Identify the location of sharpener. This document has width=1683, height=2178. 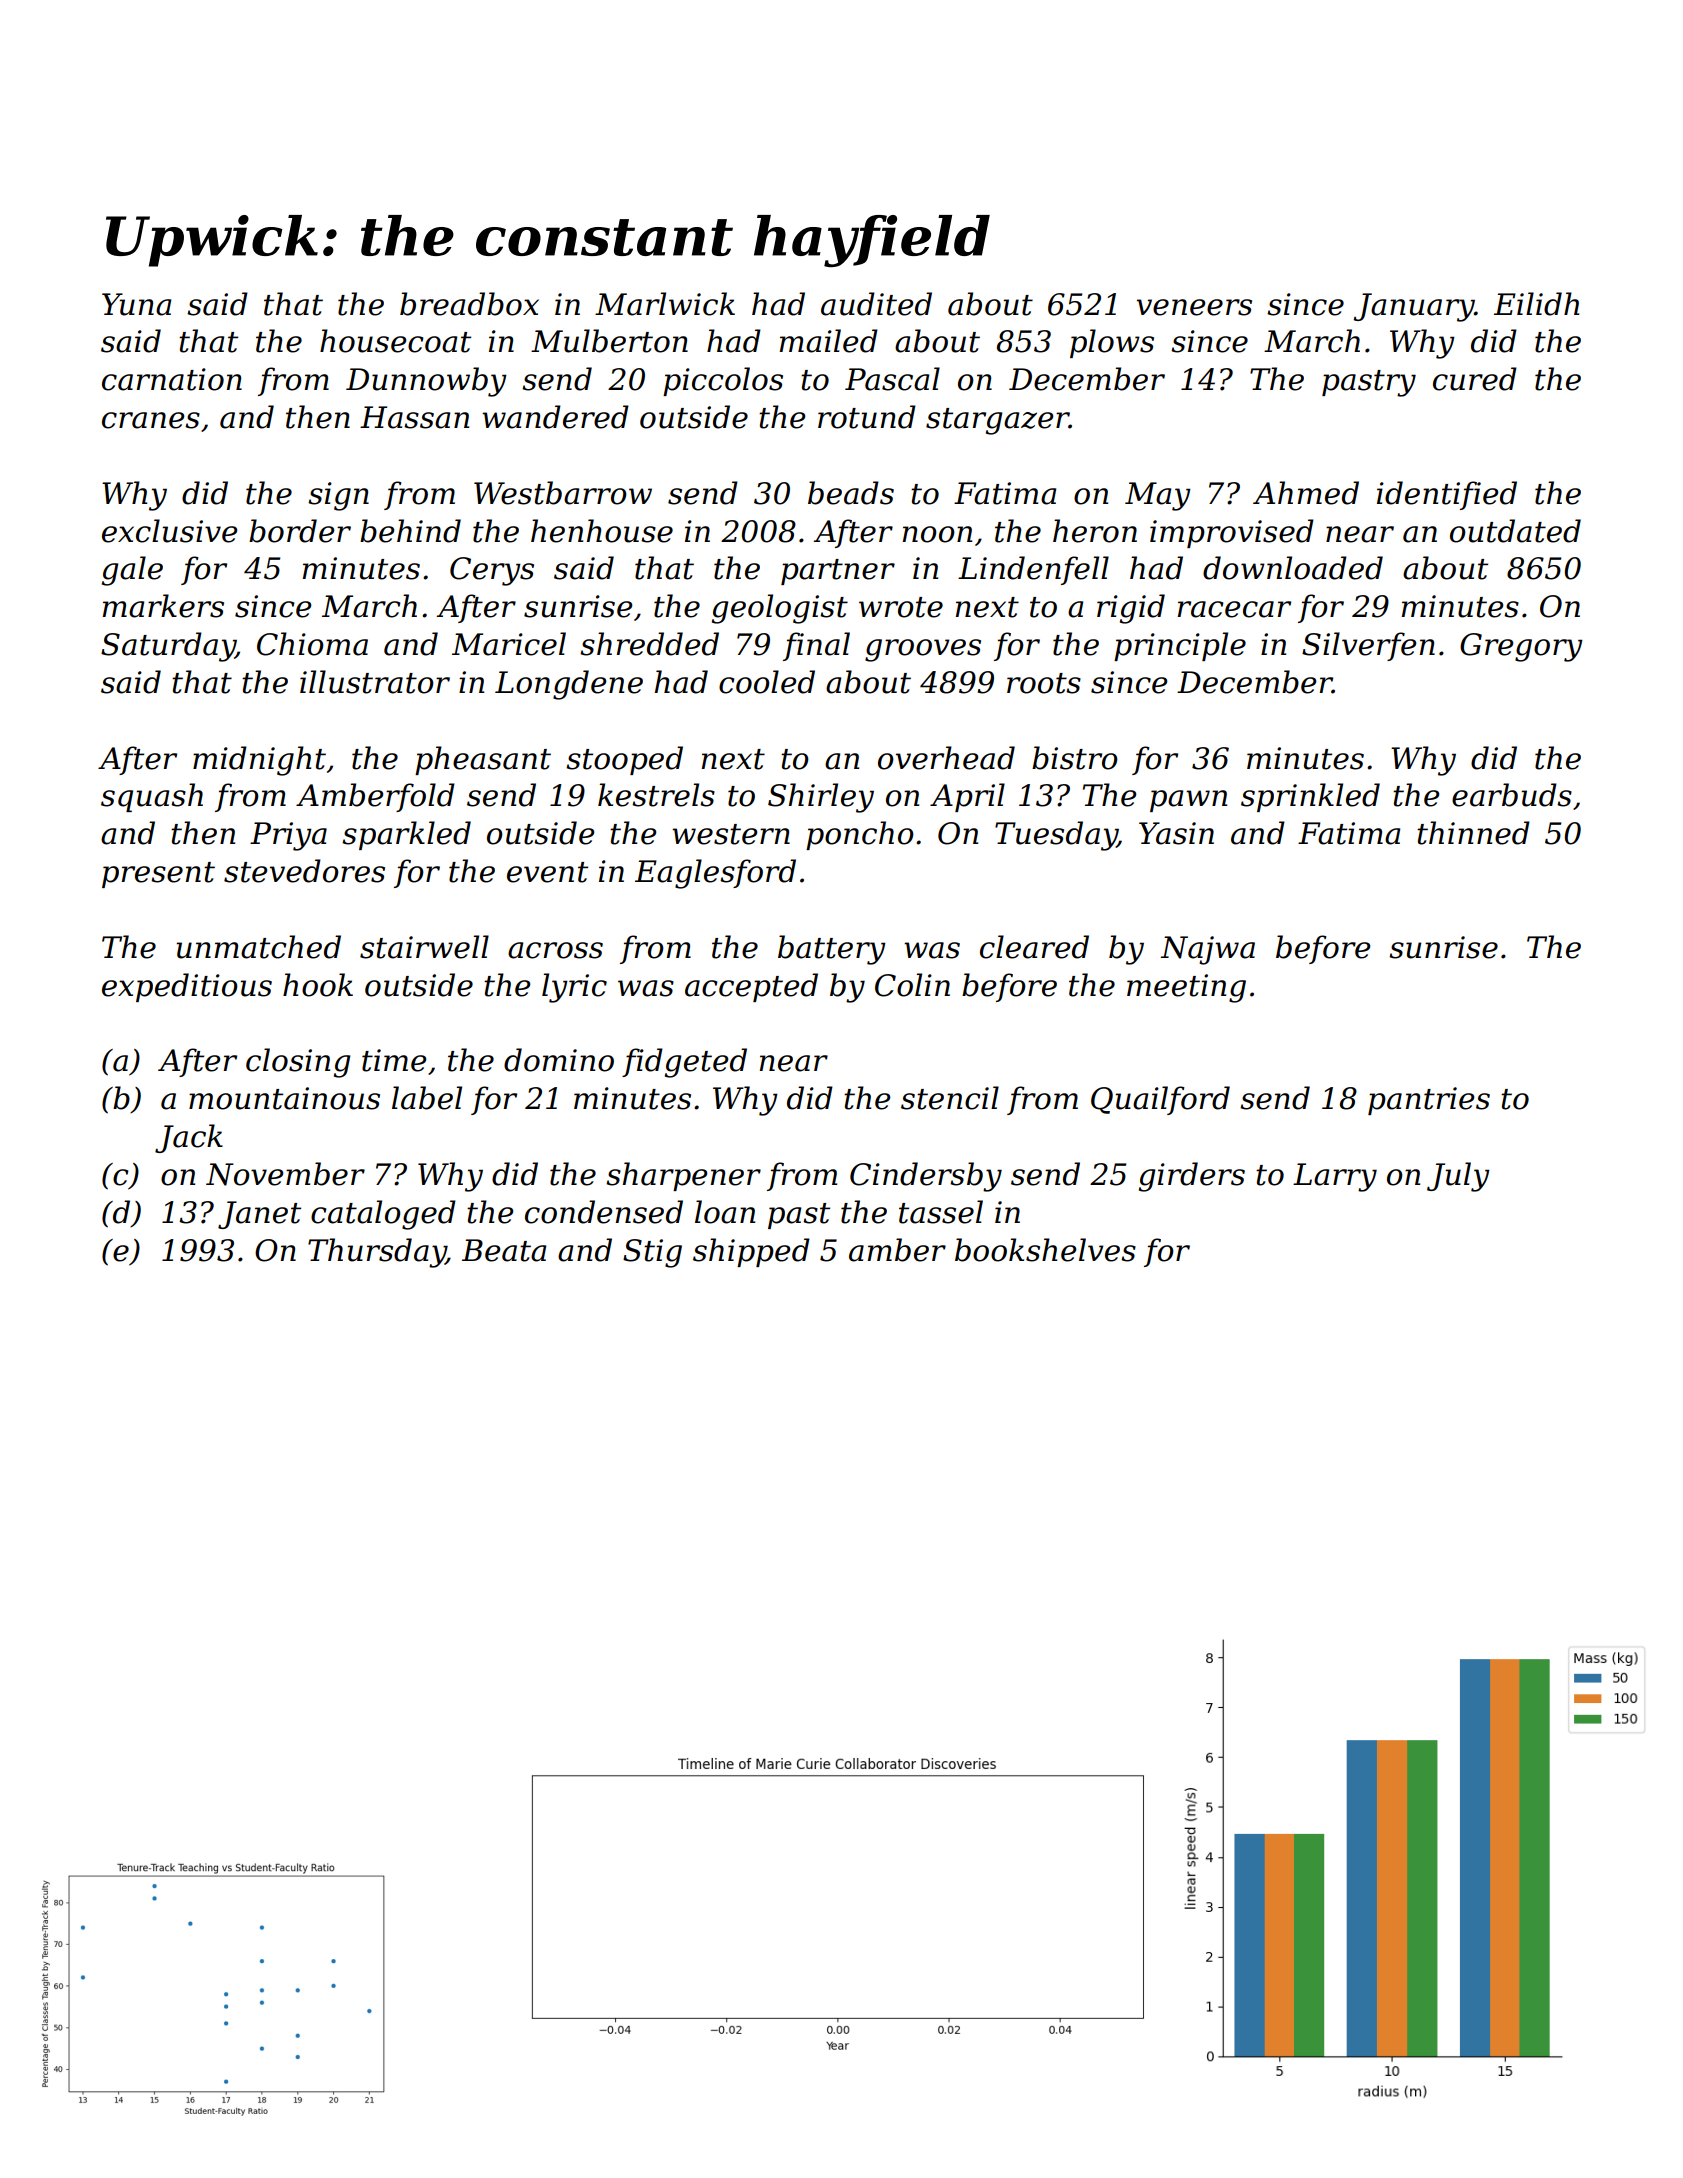
(683, 1176).
